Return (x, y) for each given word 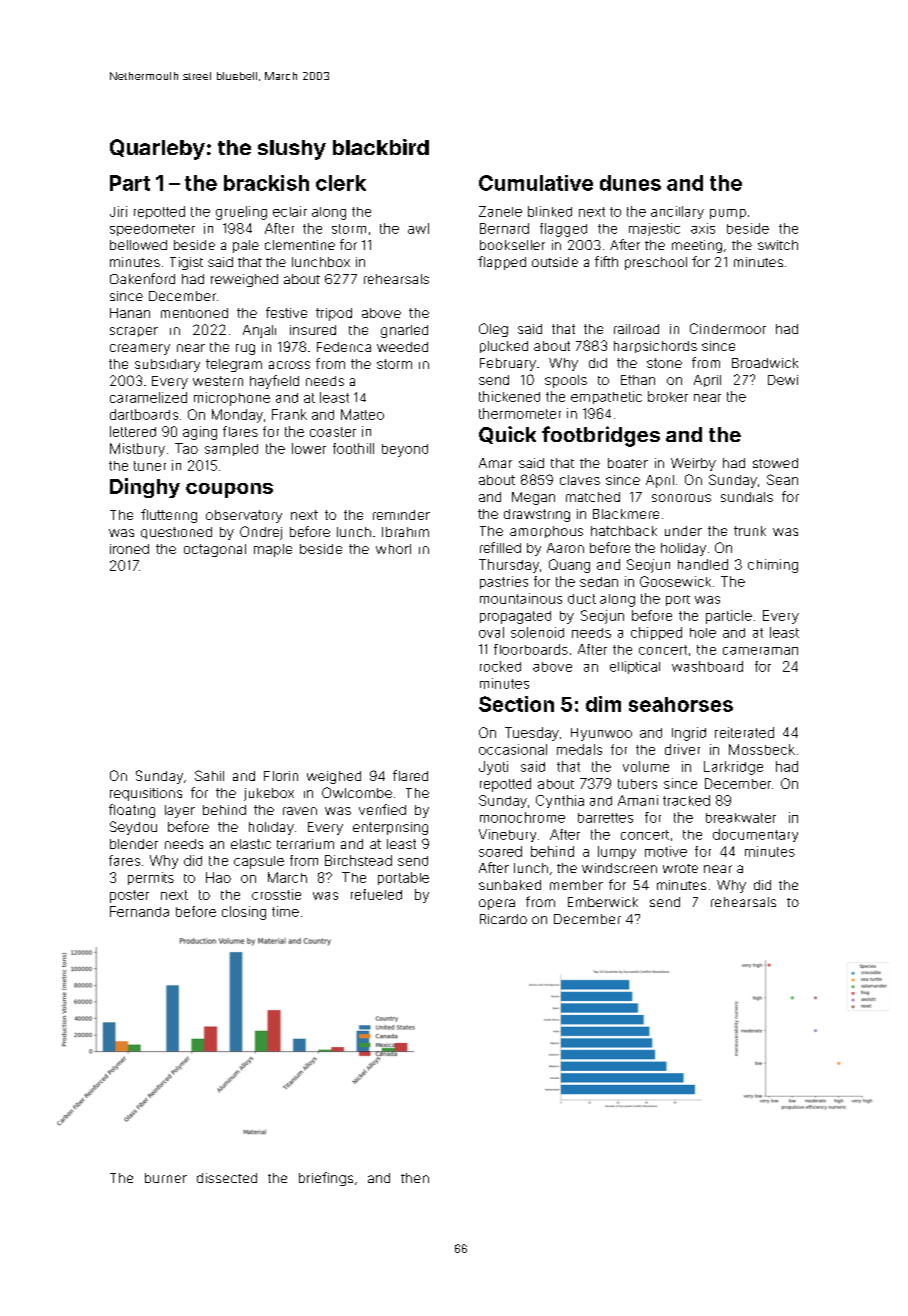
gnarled (404, 331)
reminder (401, 515)
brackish (266, 183)
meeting (697, 246)
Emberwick (603, 902)
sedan (599, 582)
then (415, 1178)
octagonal (215, 550)
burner (166, 1178)
